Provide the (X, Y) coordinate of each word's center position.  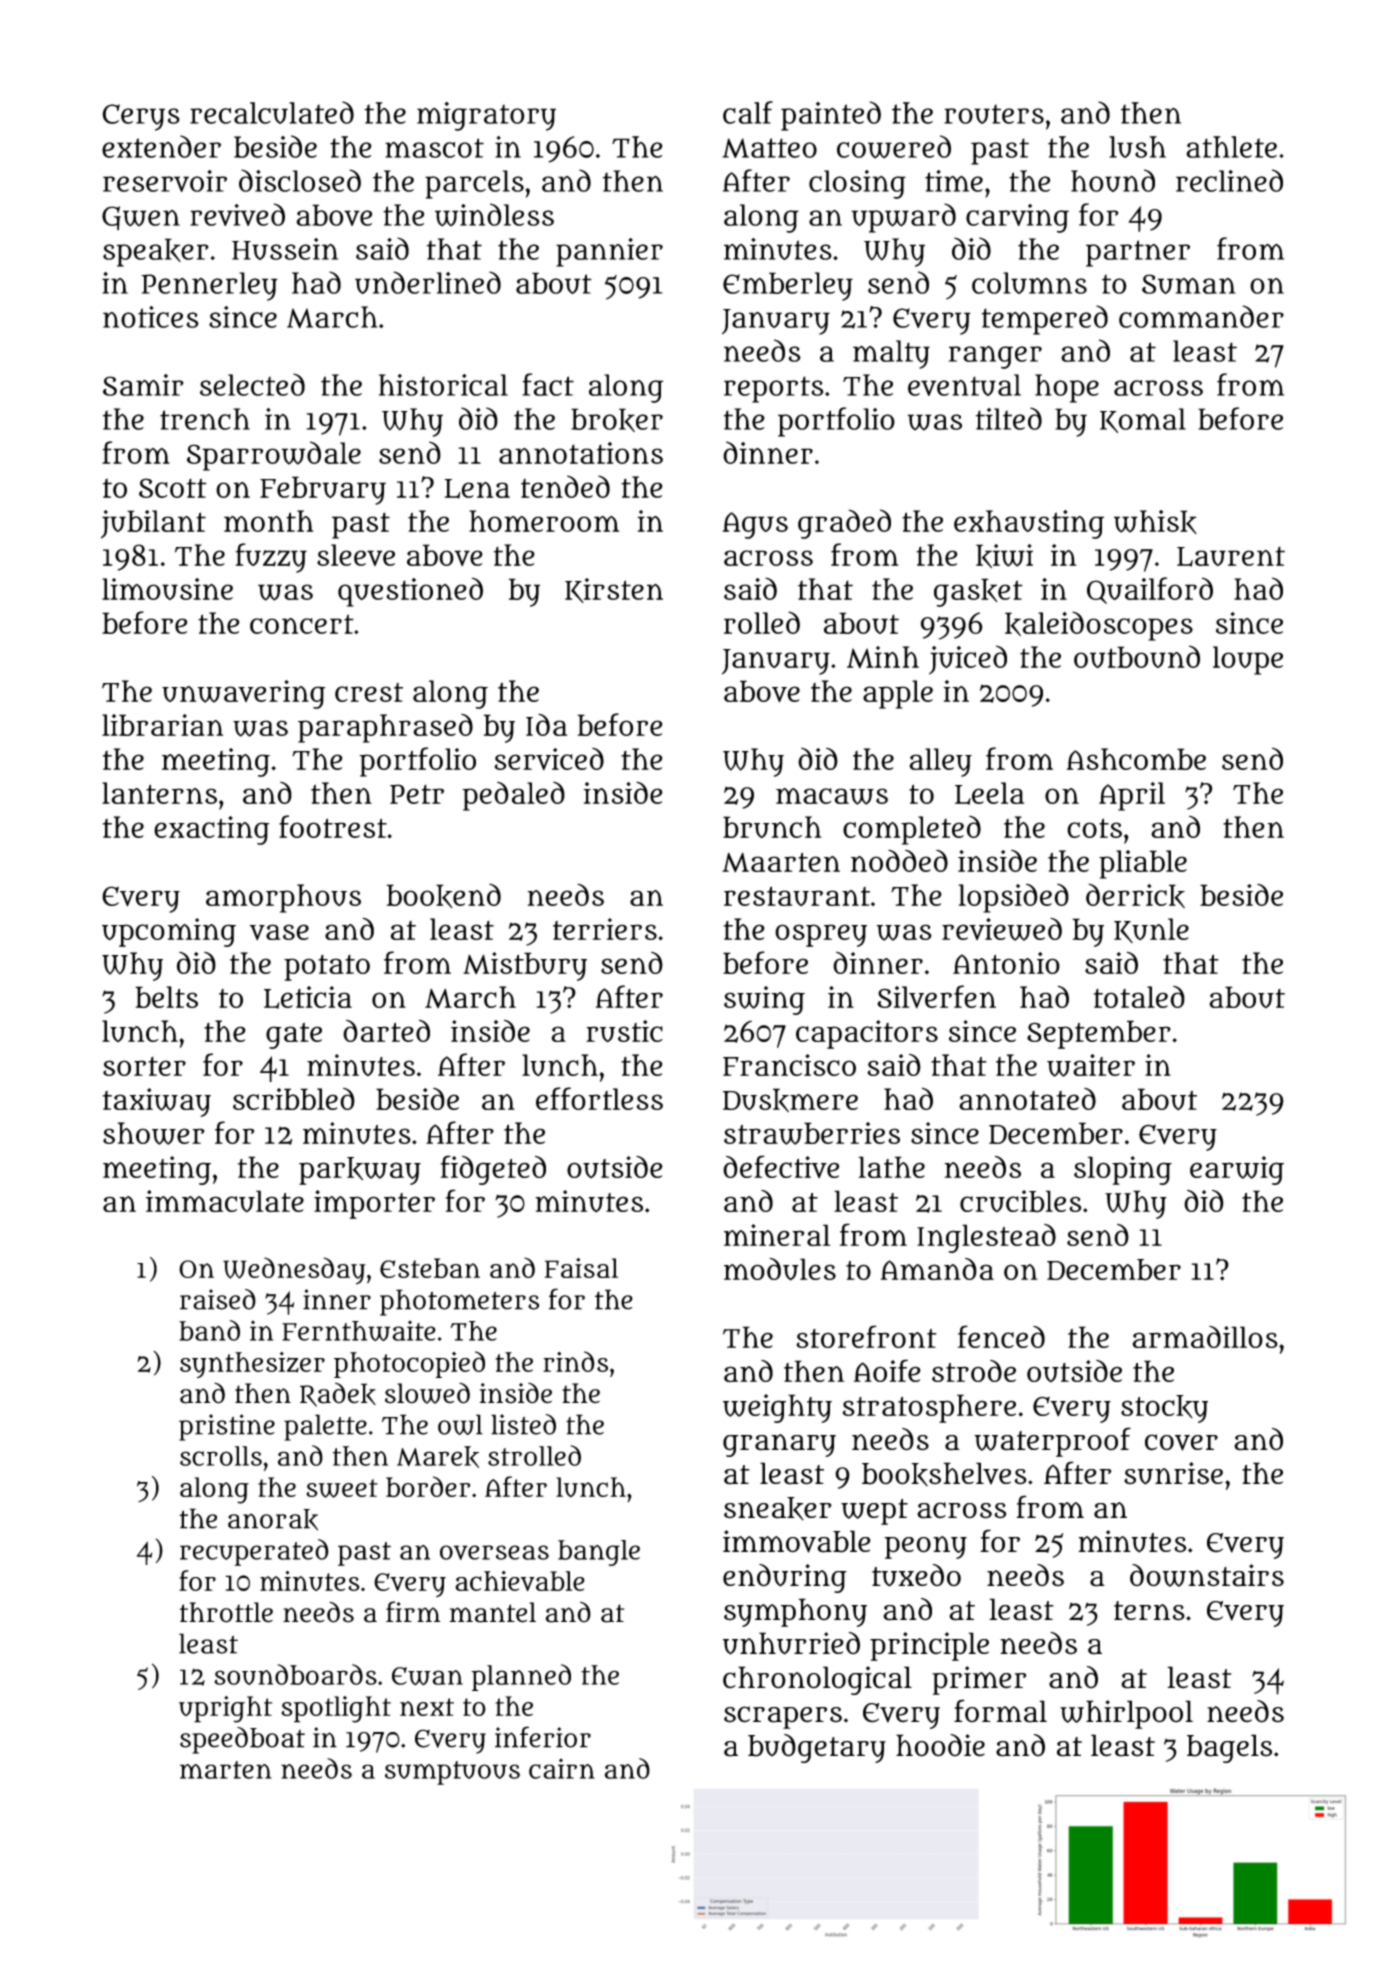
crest (369, 692)
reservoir (165, 181)
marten (226, 1770)
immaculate (225, 1201)
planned (521, 1677)
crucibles (1020, 1201)
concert (302, 624)
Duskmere (790, 1100)
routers (994, 114)
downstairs (1207, 1575)
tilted (1009, 418)
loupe (1248, 660)
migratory (486, 116)
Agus (755, 525)
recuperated (254, 1552)
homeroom (544, 521)
